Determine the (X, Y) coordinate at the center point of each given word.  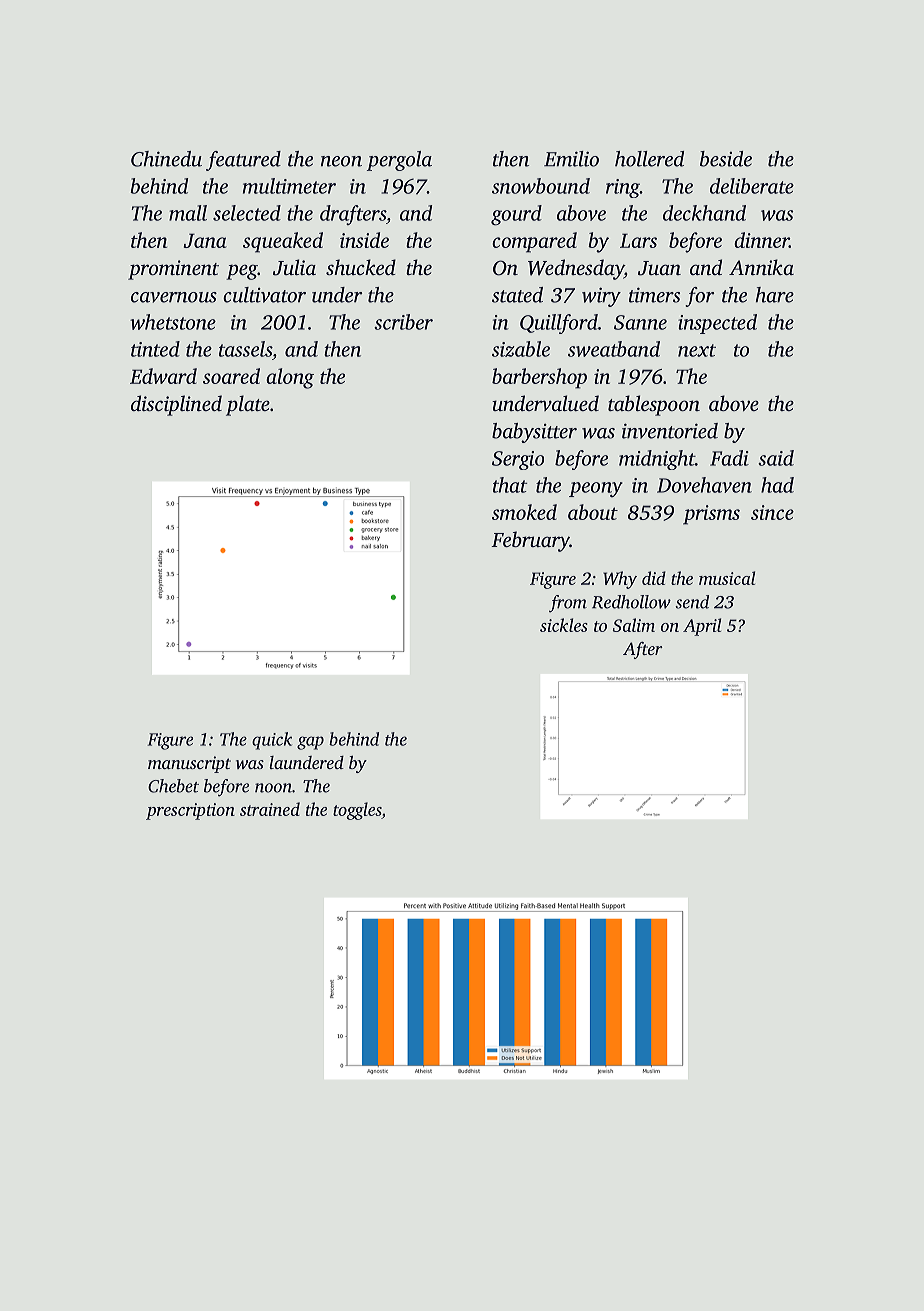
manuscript (189, 764)
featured (243, 161)
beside (726, 159)
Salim (634, 625)
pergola (399, 161)
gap (310, 743)
